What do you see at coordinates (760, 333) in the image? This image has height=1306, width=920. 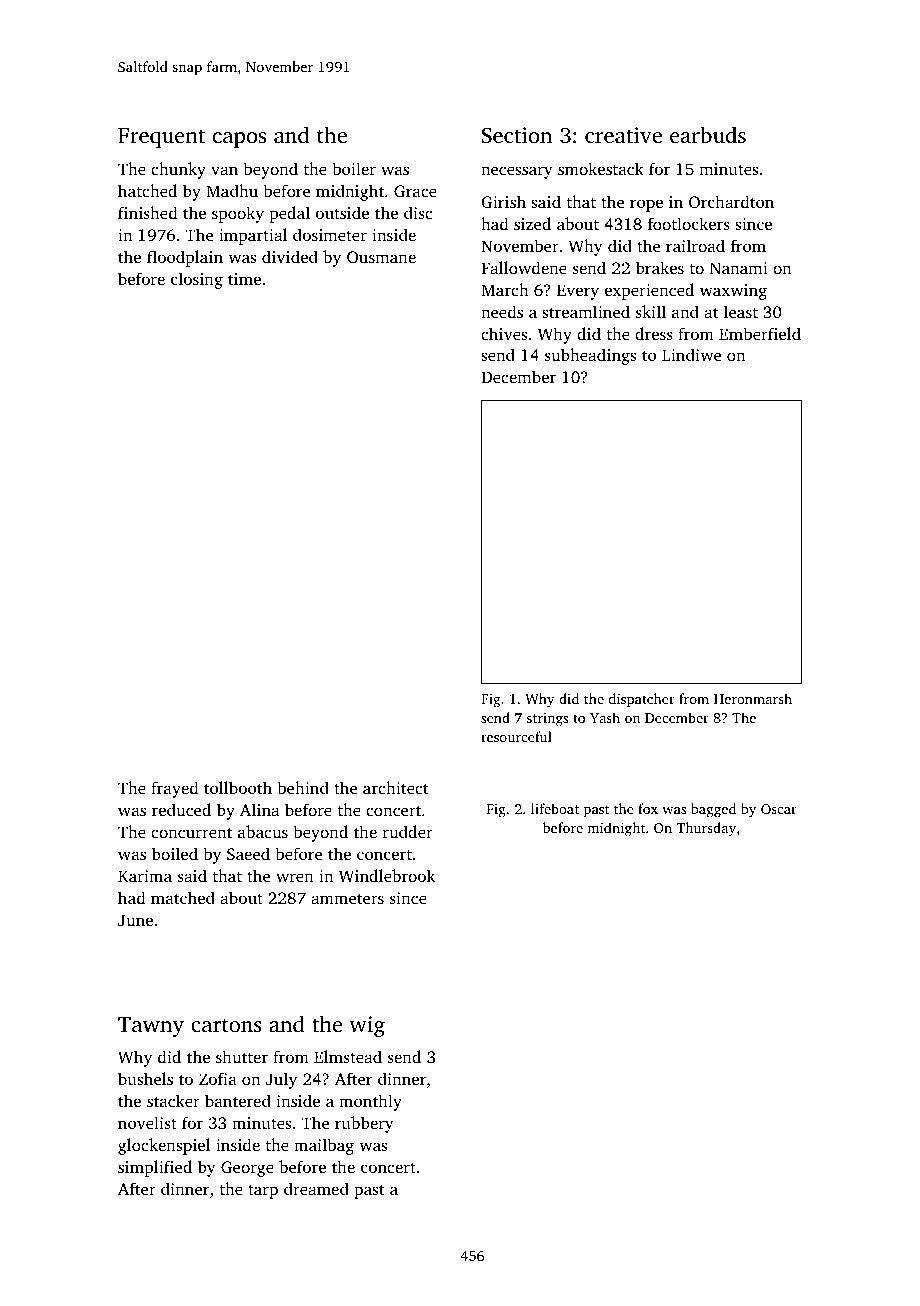 I see `Emberfield` at bounding box center [760, 333].
